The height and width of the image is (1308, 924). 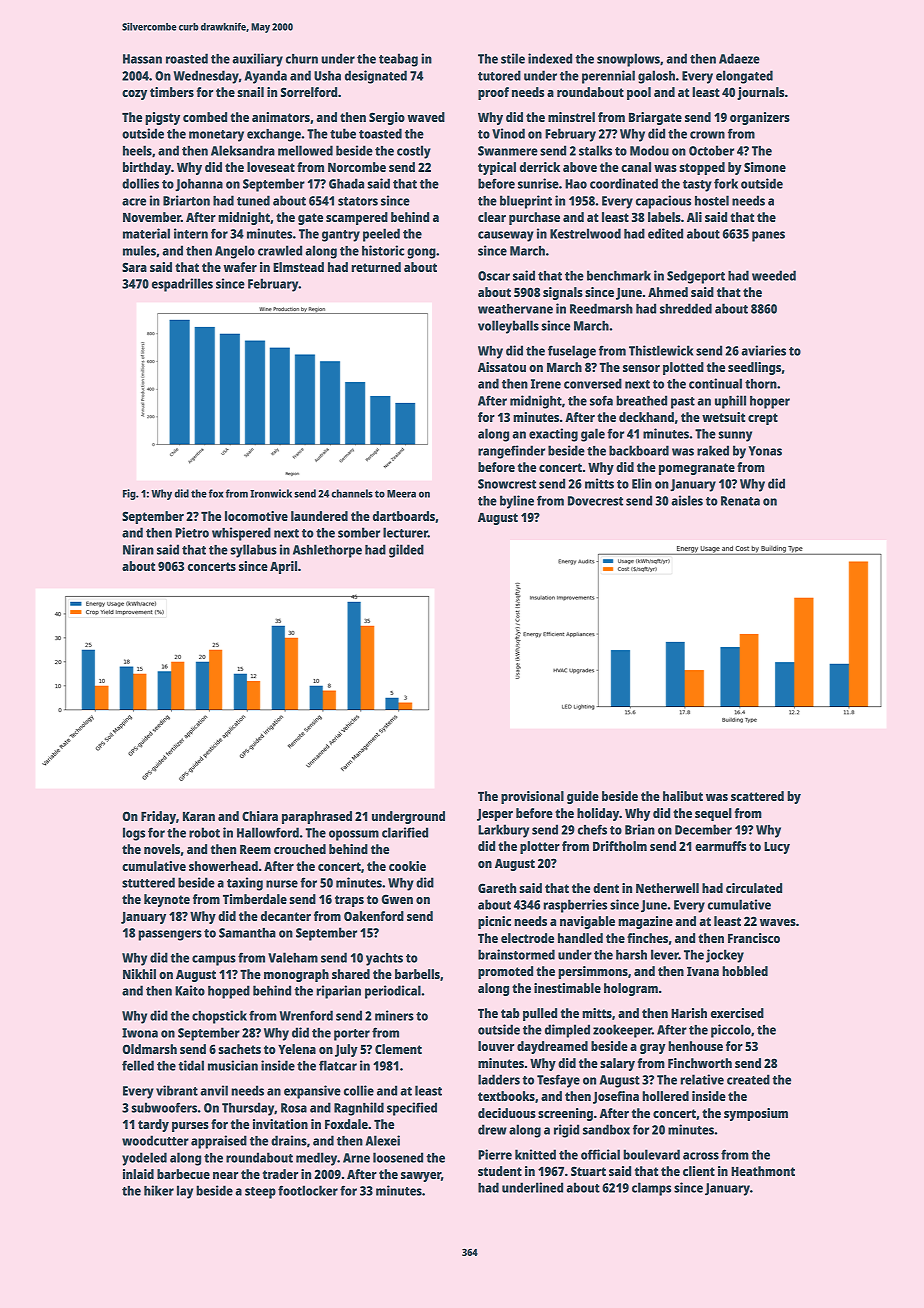 What do you see at coordinates (406, 551) in the image?
I see `gilded` at bounding box center [406, 551].
